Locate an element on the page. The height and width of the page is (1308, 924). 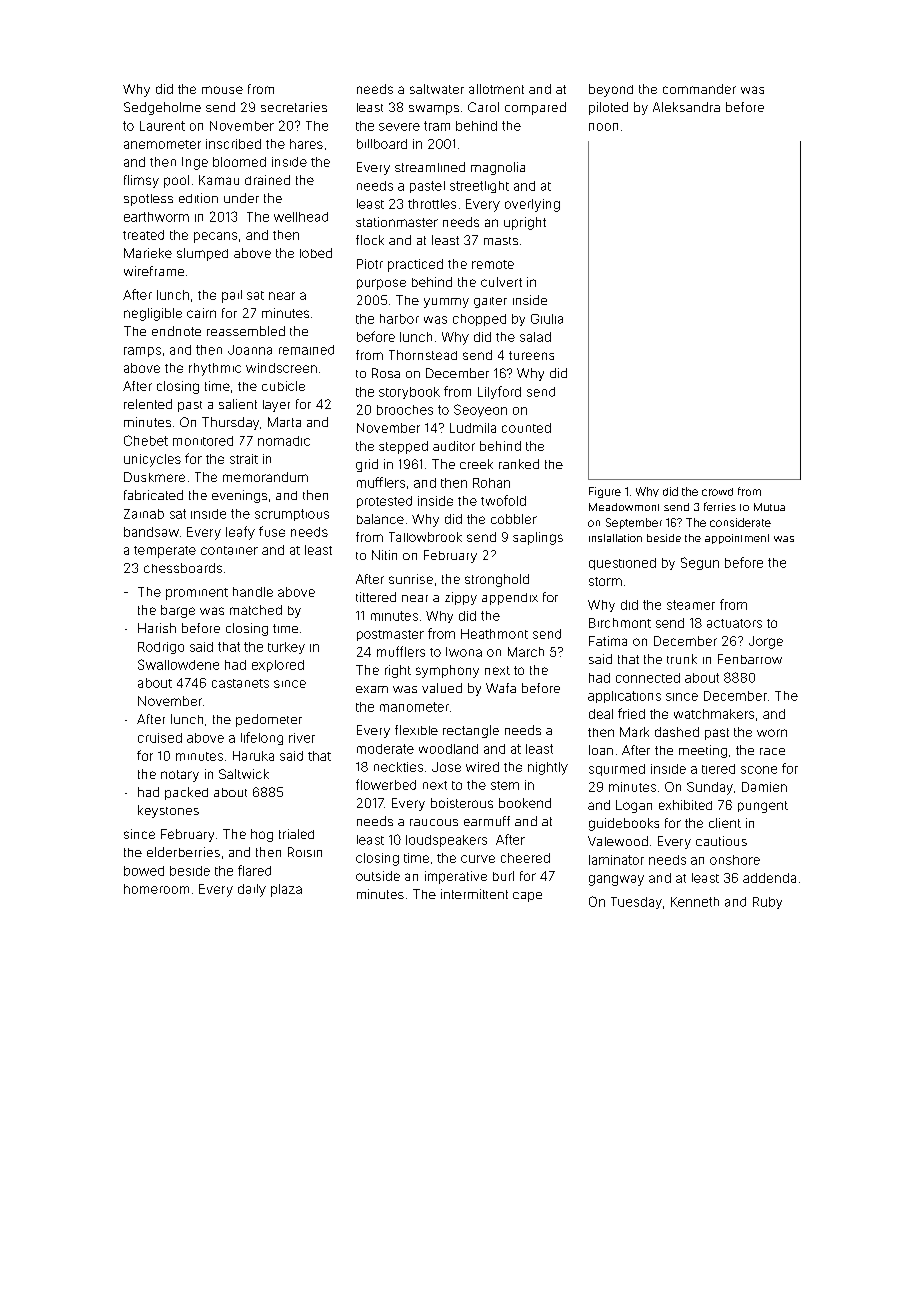
commander is located at coordinates (699, 89).
